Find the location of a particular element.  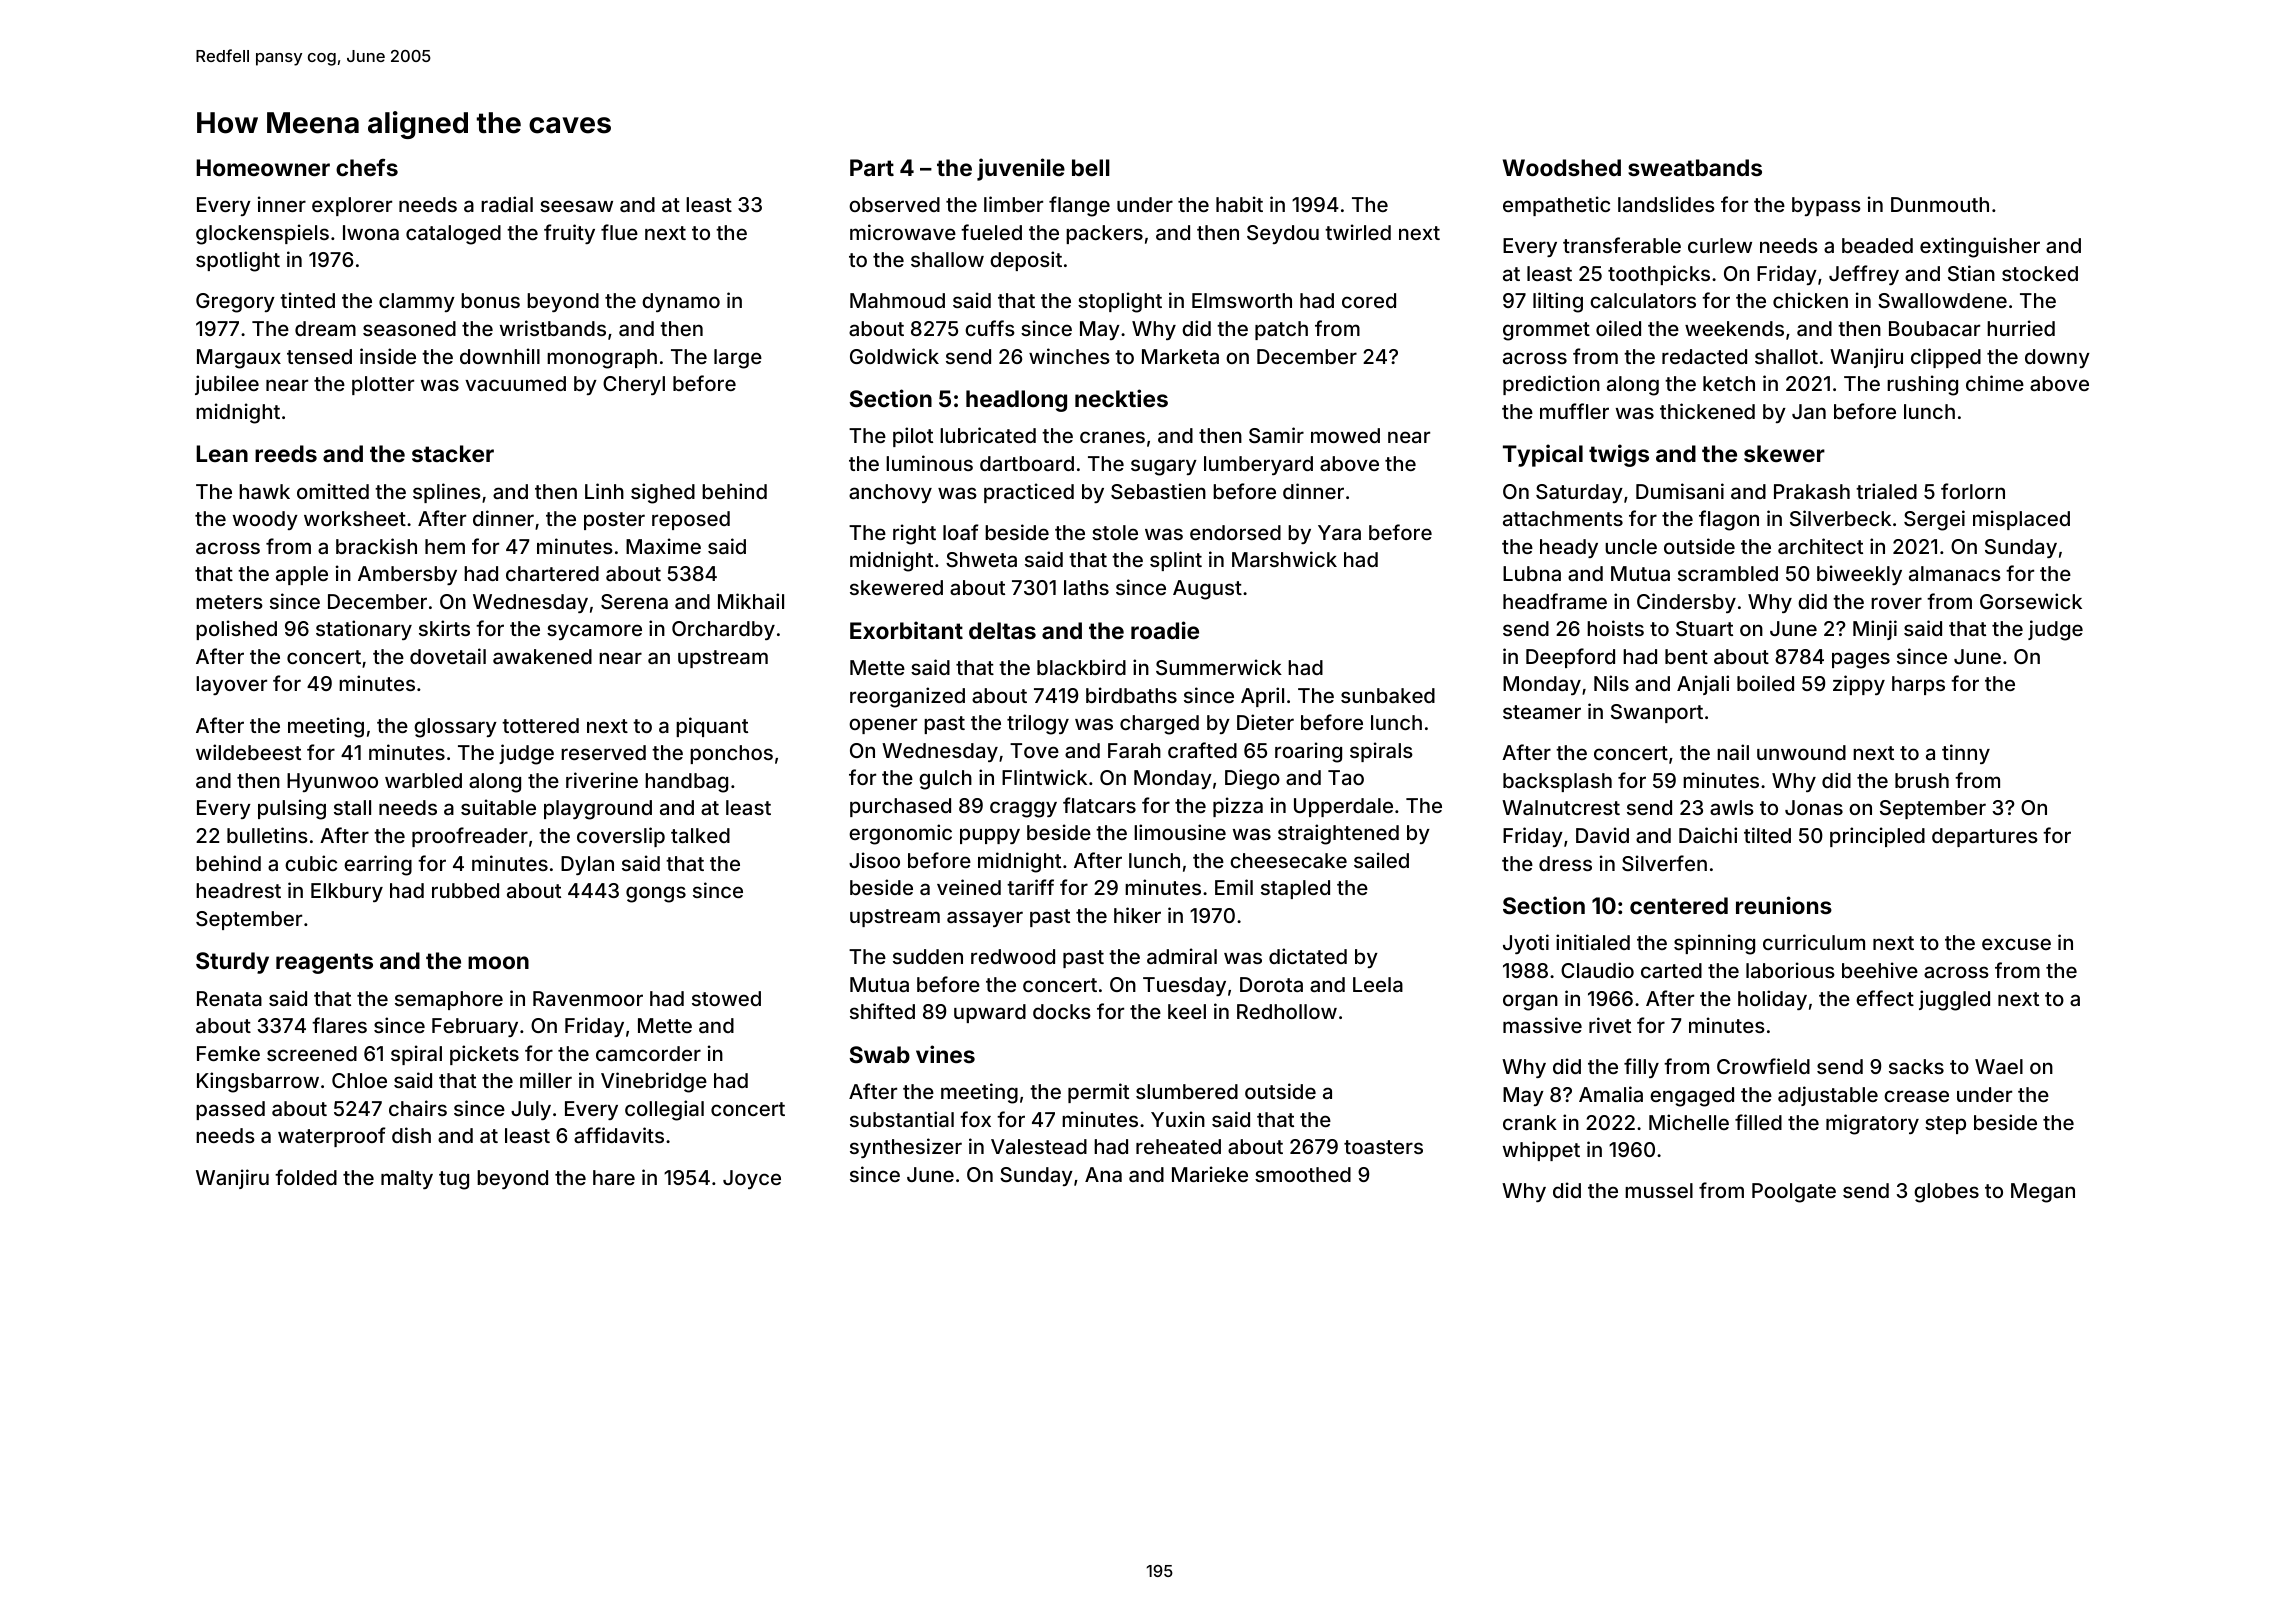

piquant is located at coordinates (712, 727).
